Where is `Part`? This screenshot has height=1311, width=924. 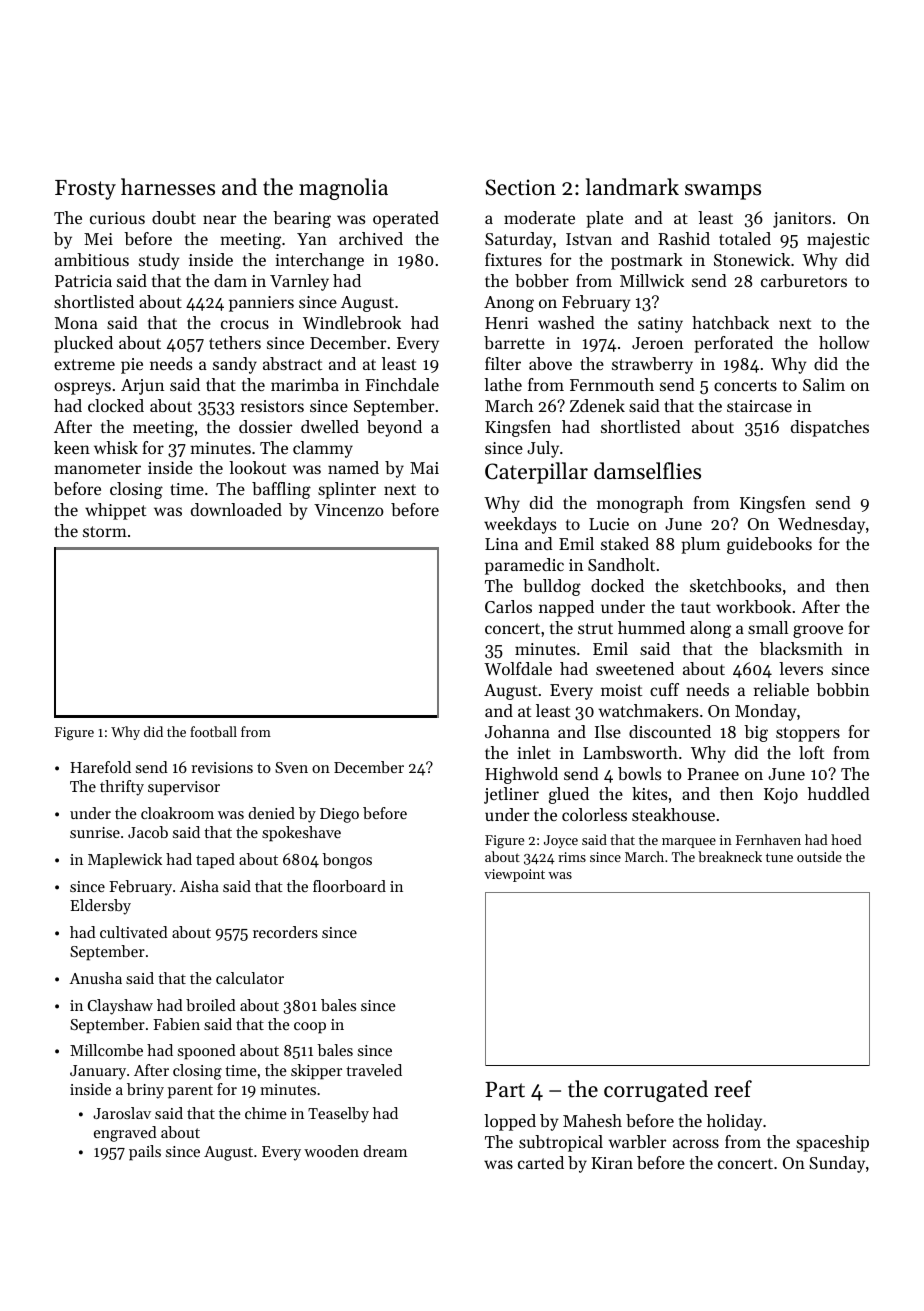
Part is located at coordinates (505, 1089).
